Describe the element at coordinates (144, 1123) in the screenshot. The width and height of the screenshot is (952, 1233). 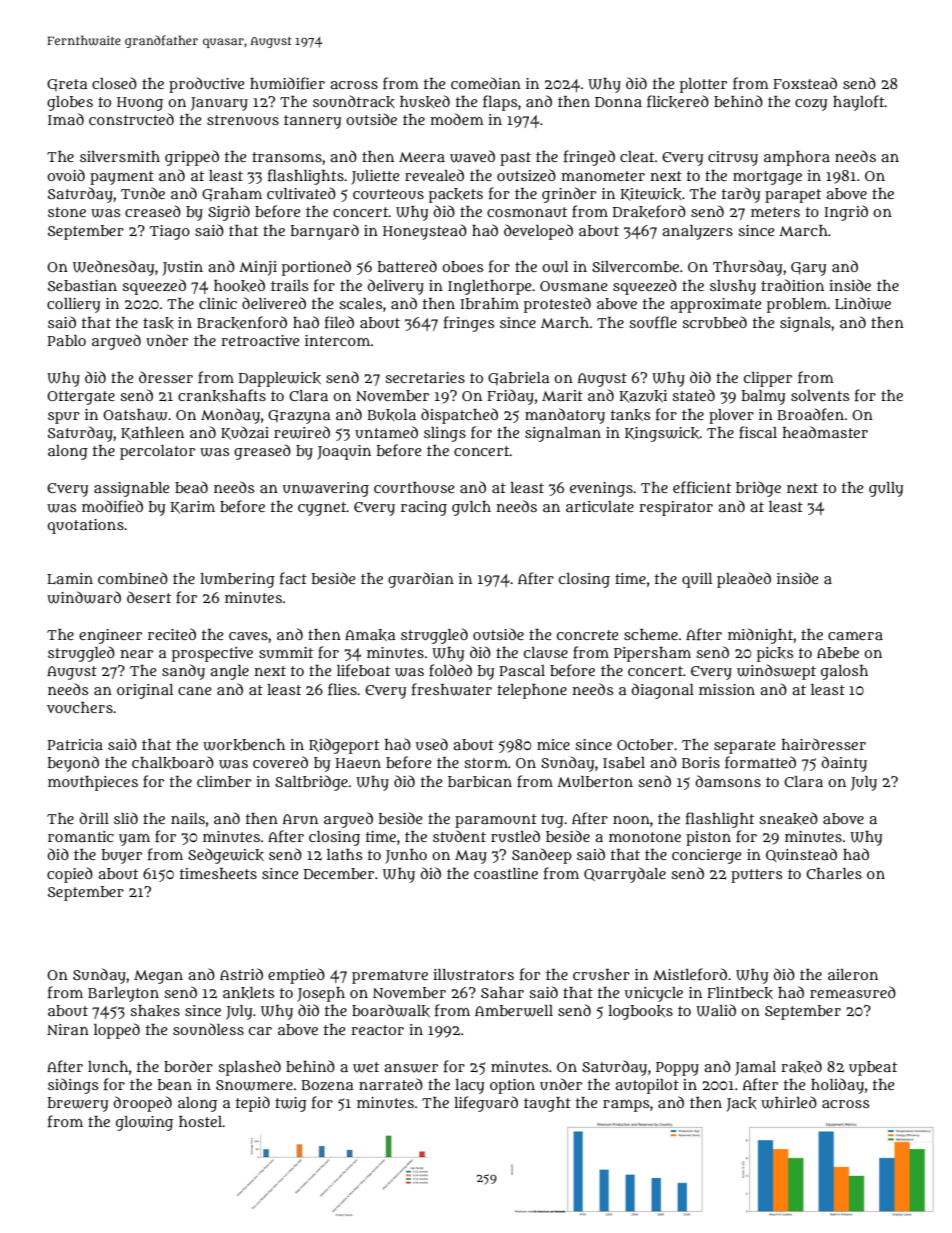
I see `glowing` at that location.
